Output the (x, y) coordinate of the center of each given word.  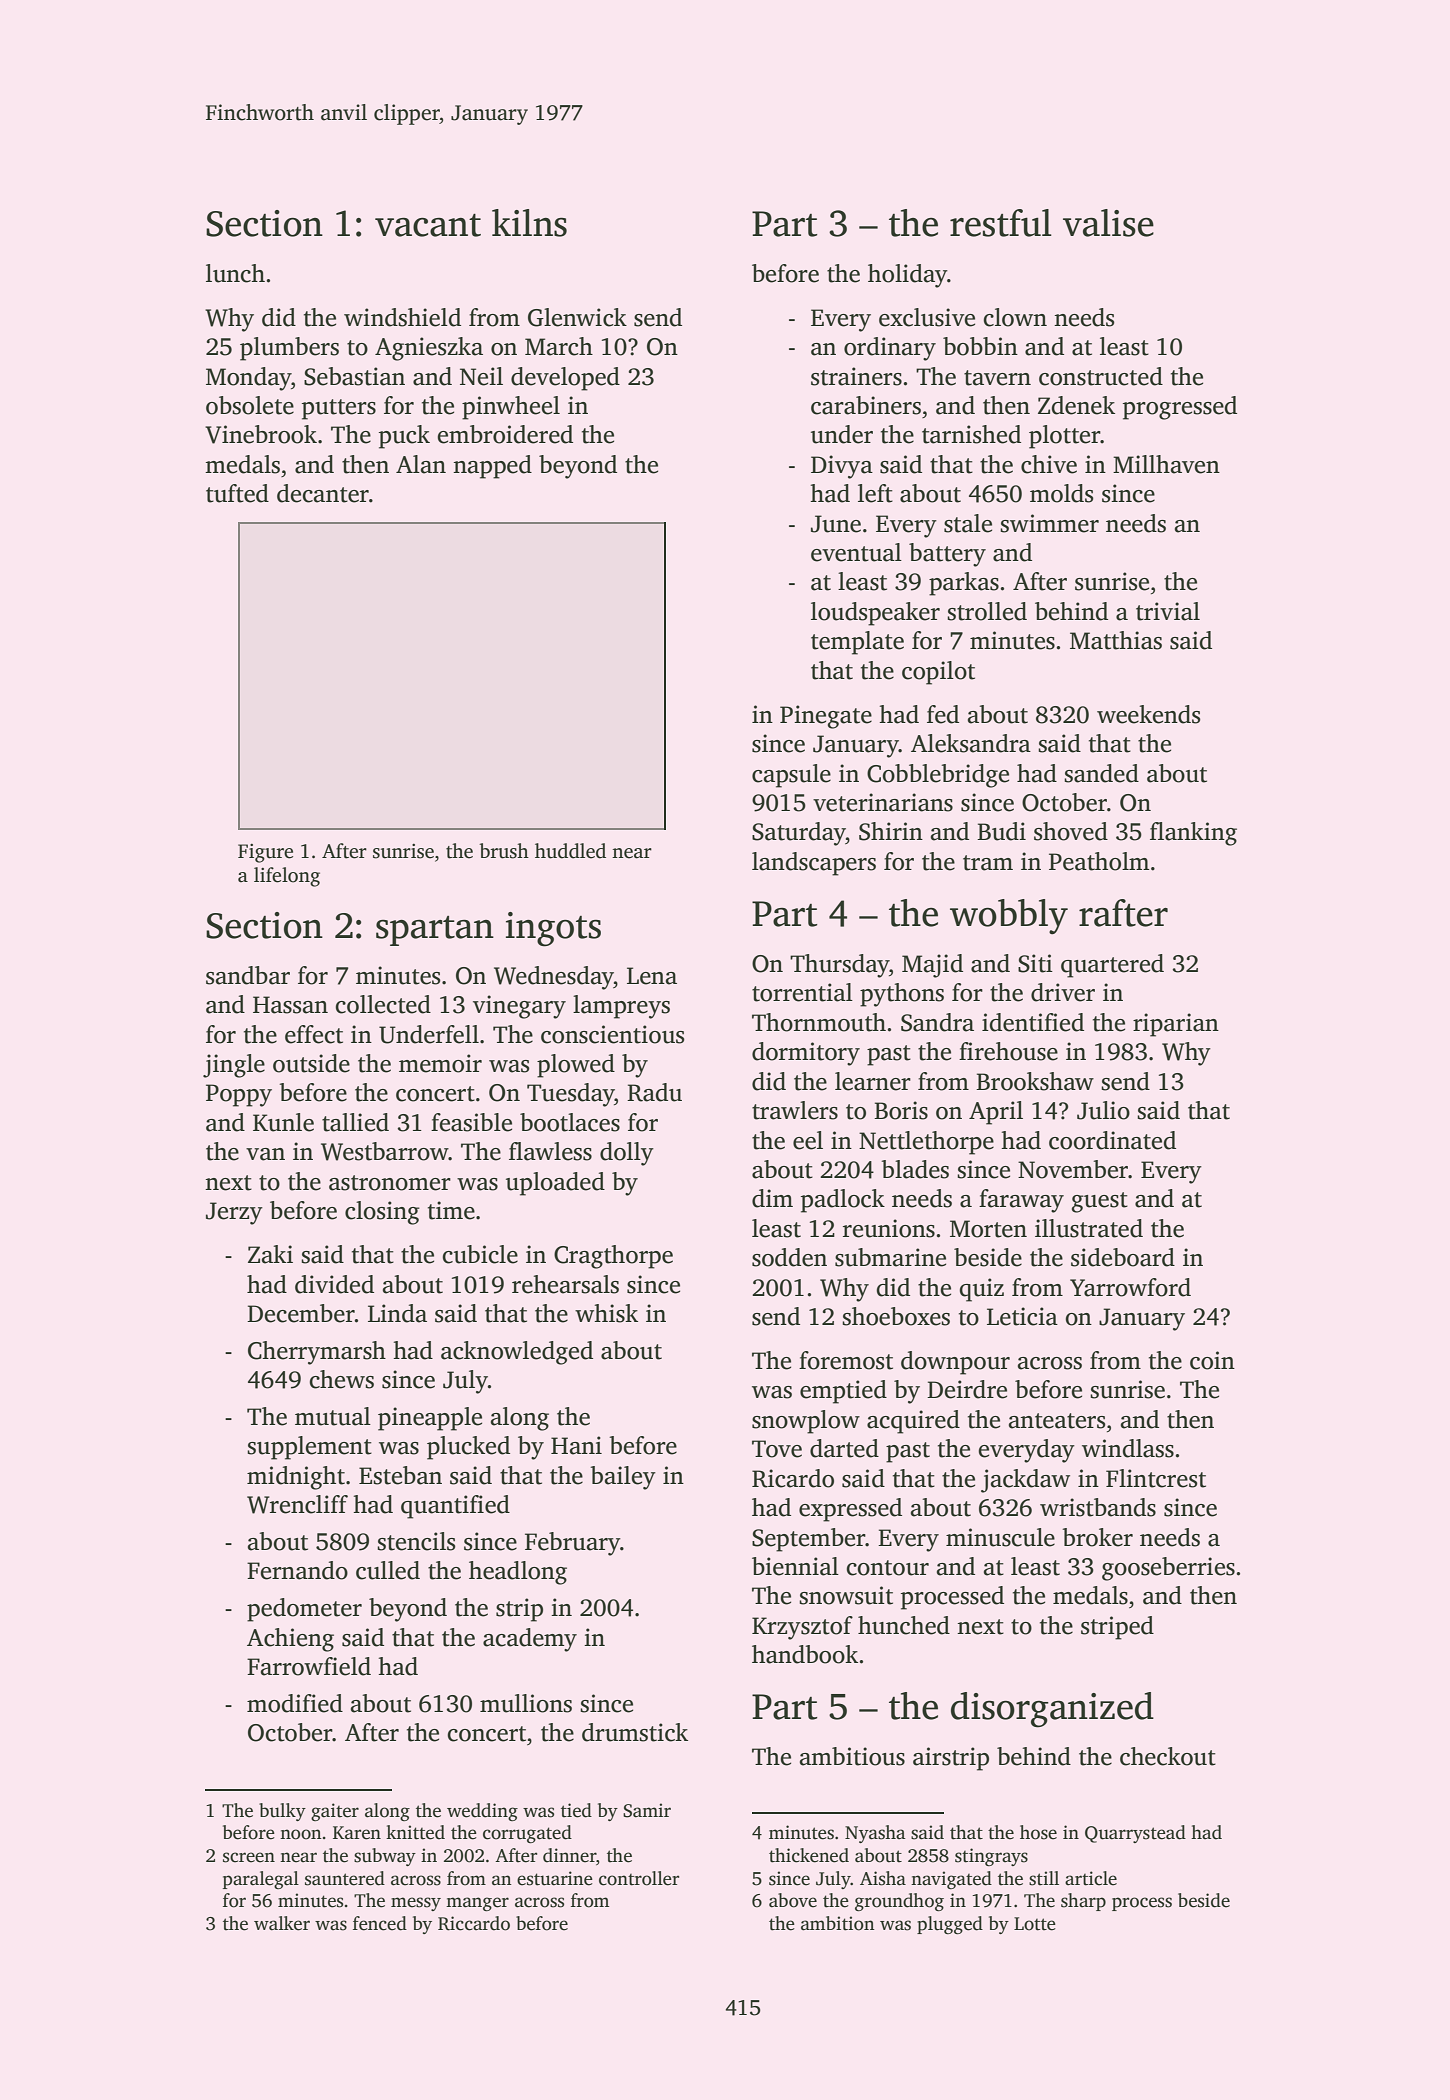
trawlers (795, 1110)
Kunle (283, 1122)
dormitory (806, 1054)
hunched (904, 1625)
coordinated (1112, 1140)
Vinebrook (261, 434)
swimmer (1049, 523)
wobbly (1009, 916)
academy (530, 1640)
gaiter (335, 1812)
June (836, 524)
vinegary (519, 1007)
